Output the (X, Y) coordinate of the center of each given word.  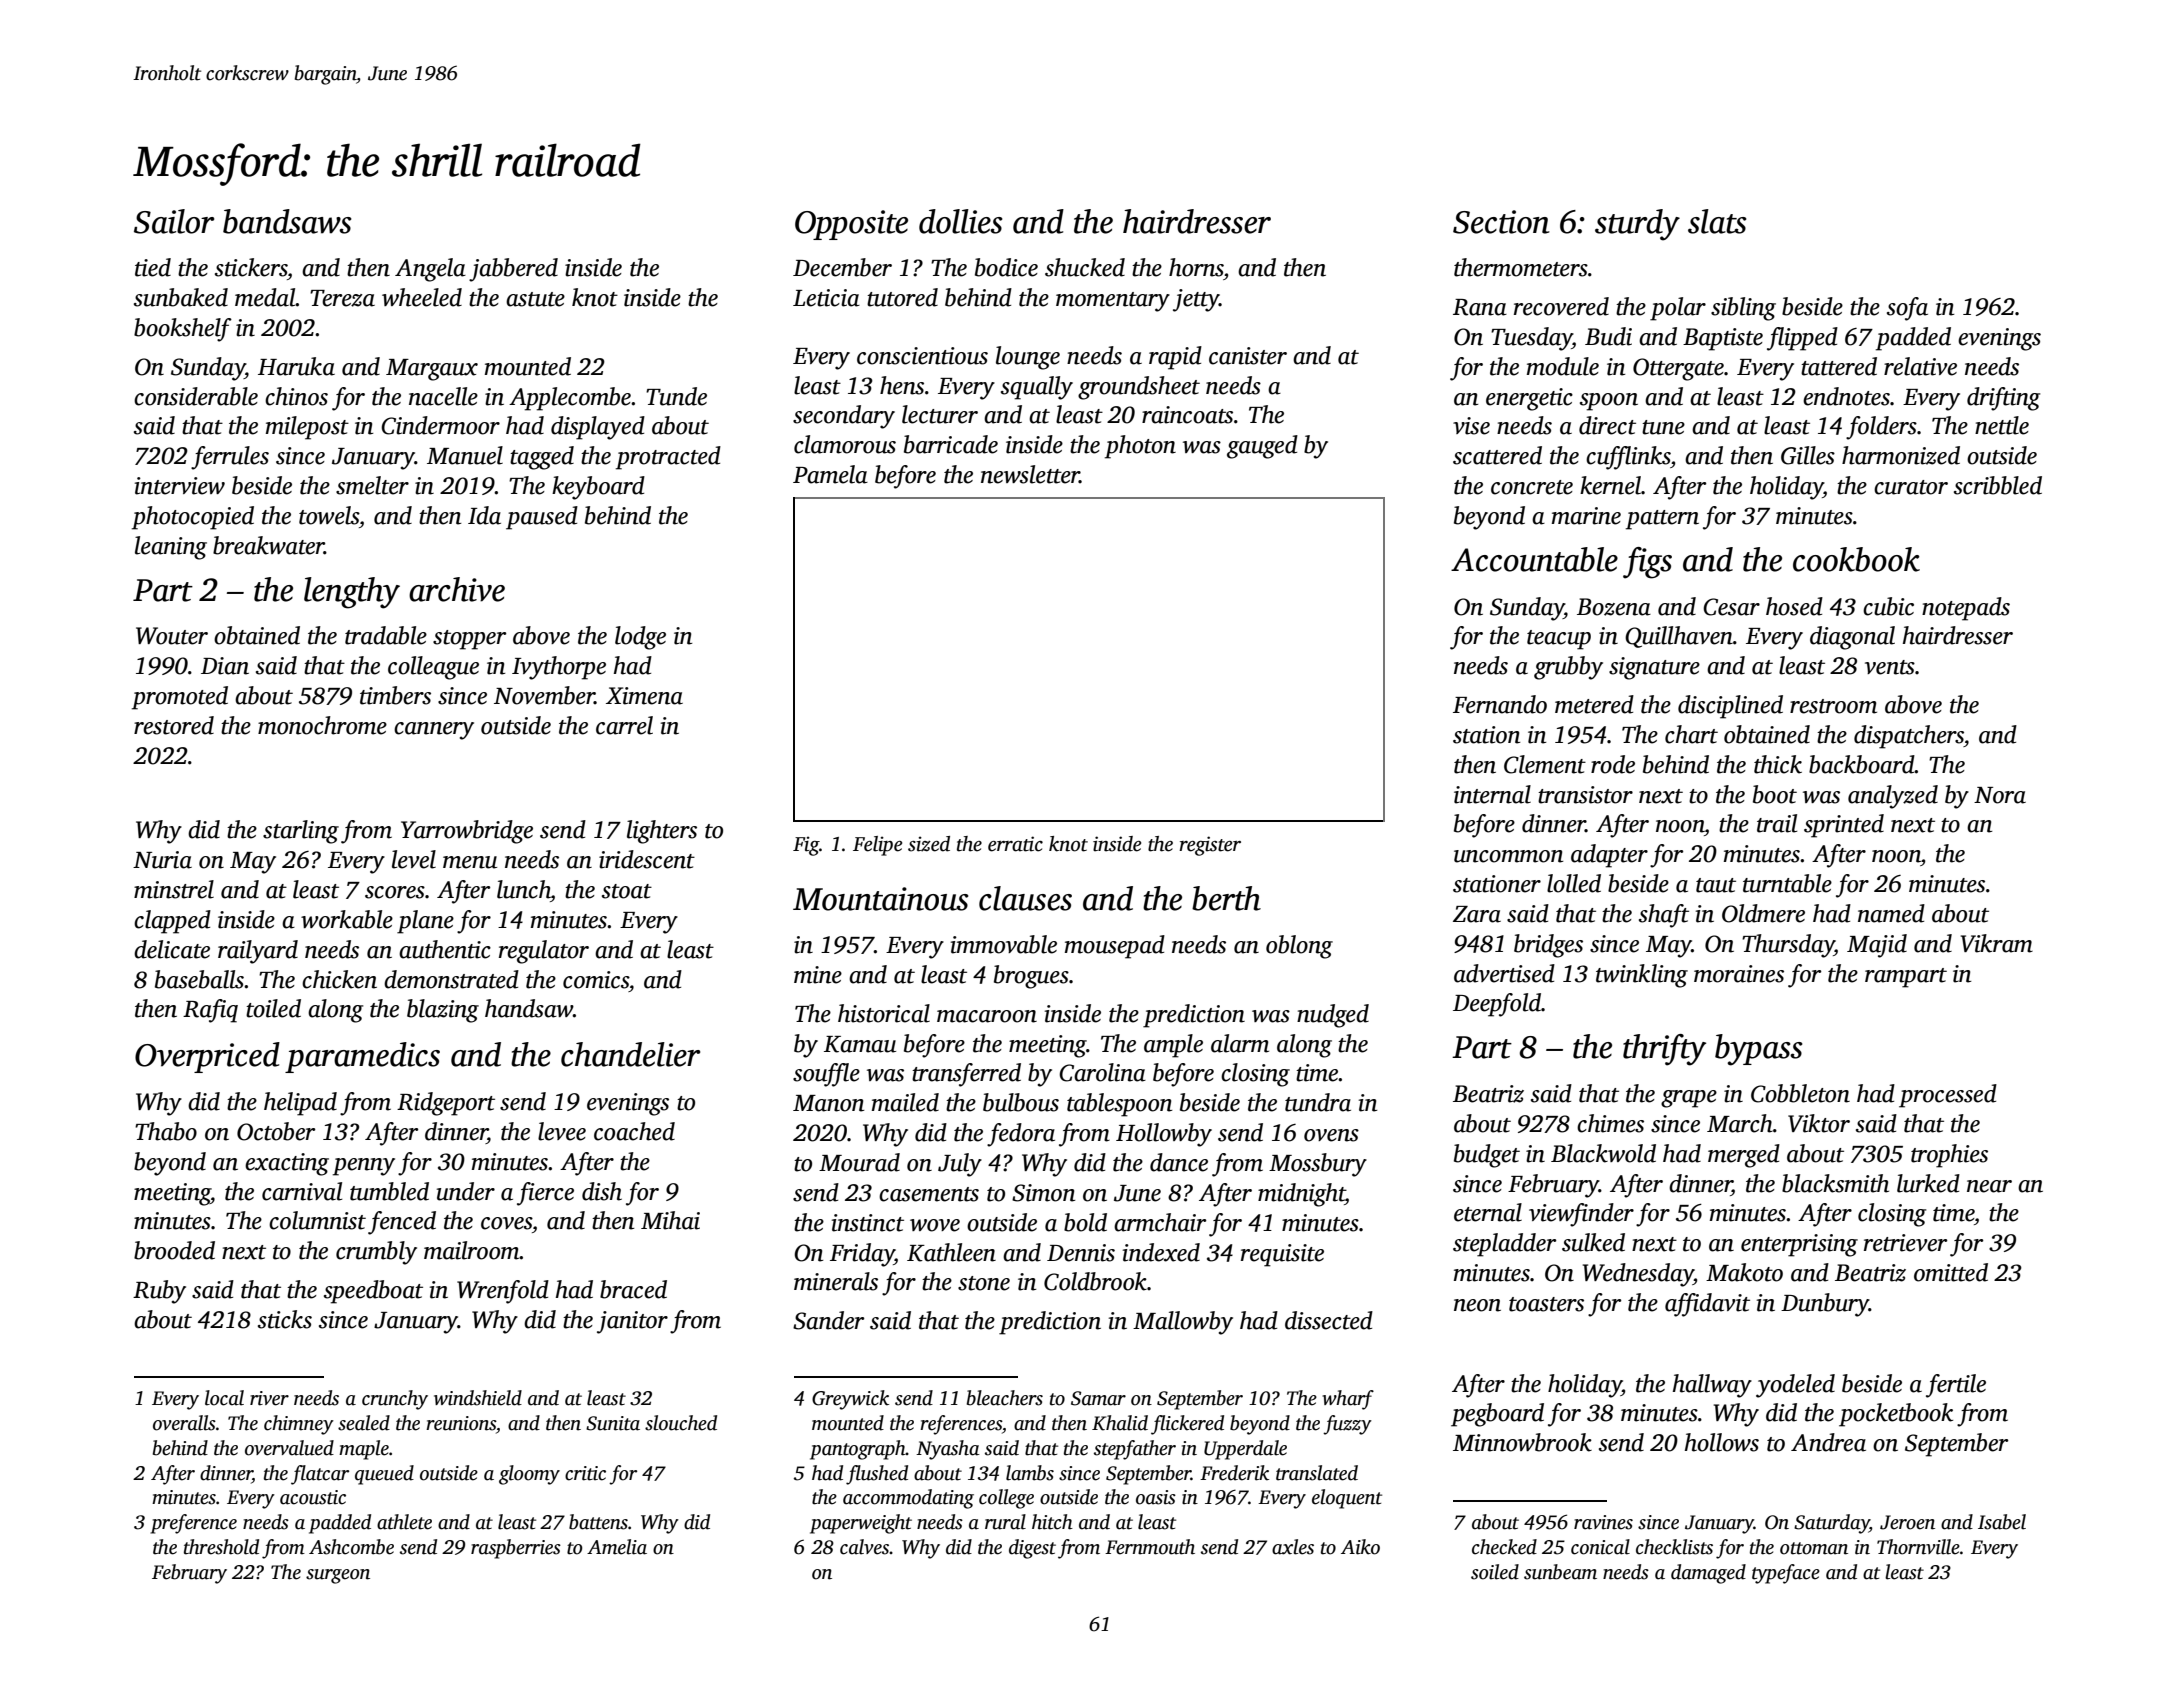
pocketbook (1896, 1415)
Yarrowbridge (467, 832)
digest (1032, 1549)
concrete (1532, 487)
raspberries (516, 1549)
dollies (961, 221)
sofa (1907, 309)
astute (535, 299)
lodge (640, 638)
